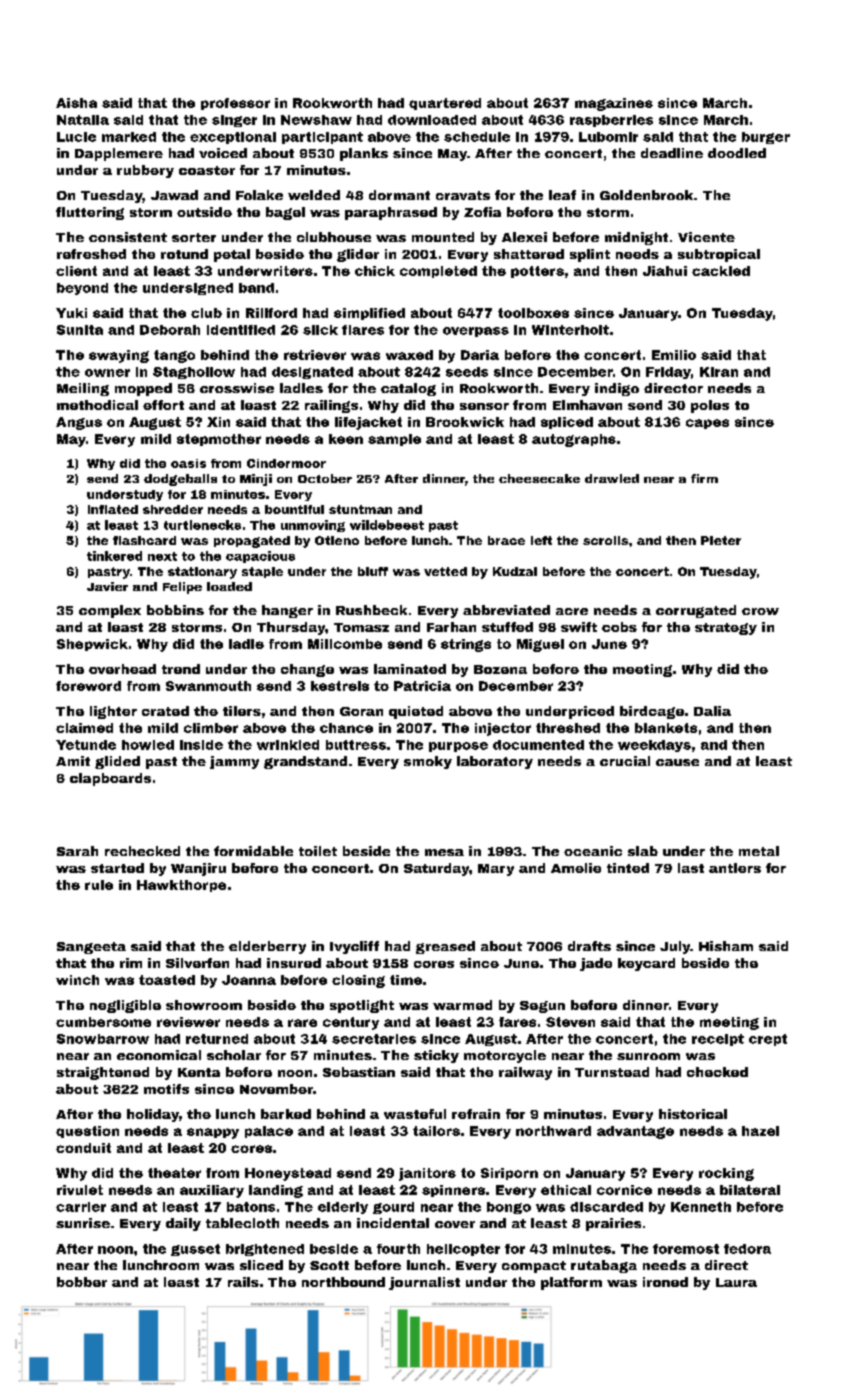 This screenshot has height=1400, width=849. What do you see at coordinates (82, 1282) in the screenshot?
I see `bobber` at bounding box center [82, 1282].
